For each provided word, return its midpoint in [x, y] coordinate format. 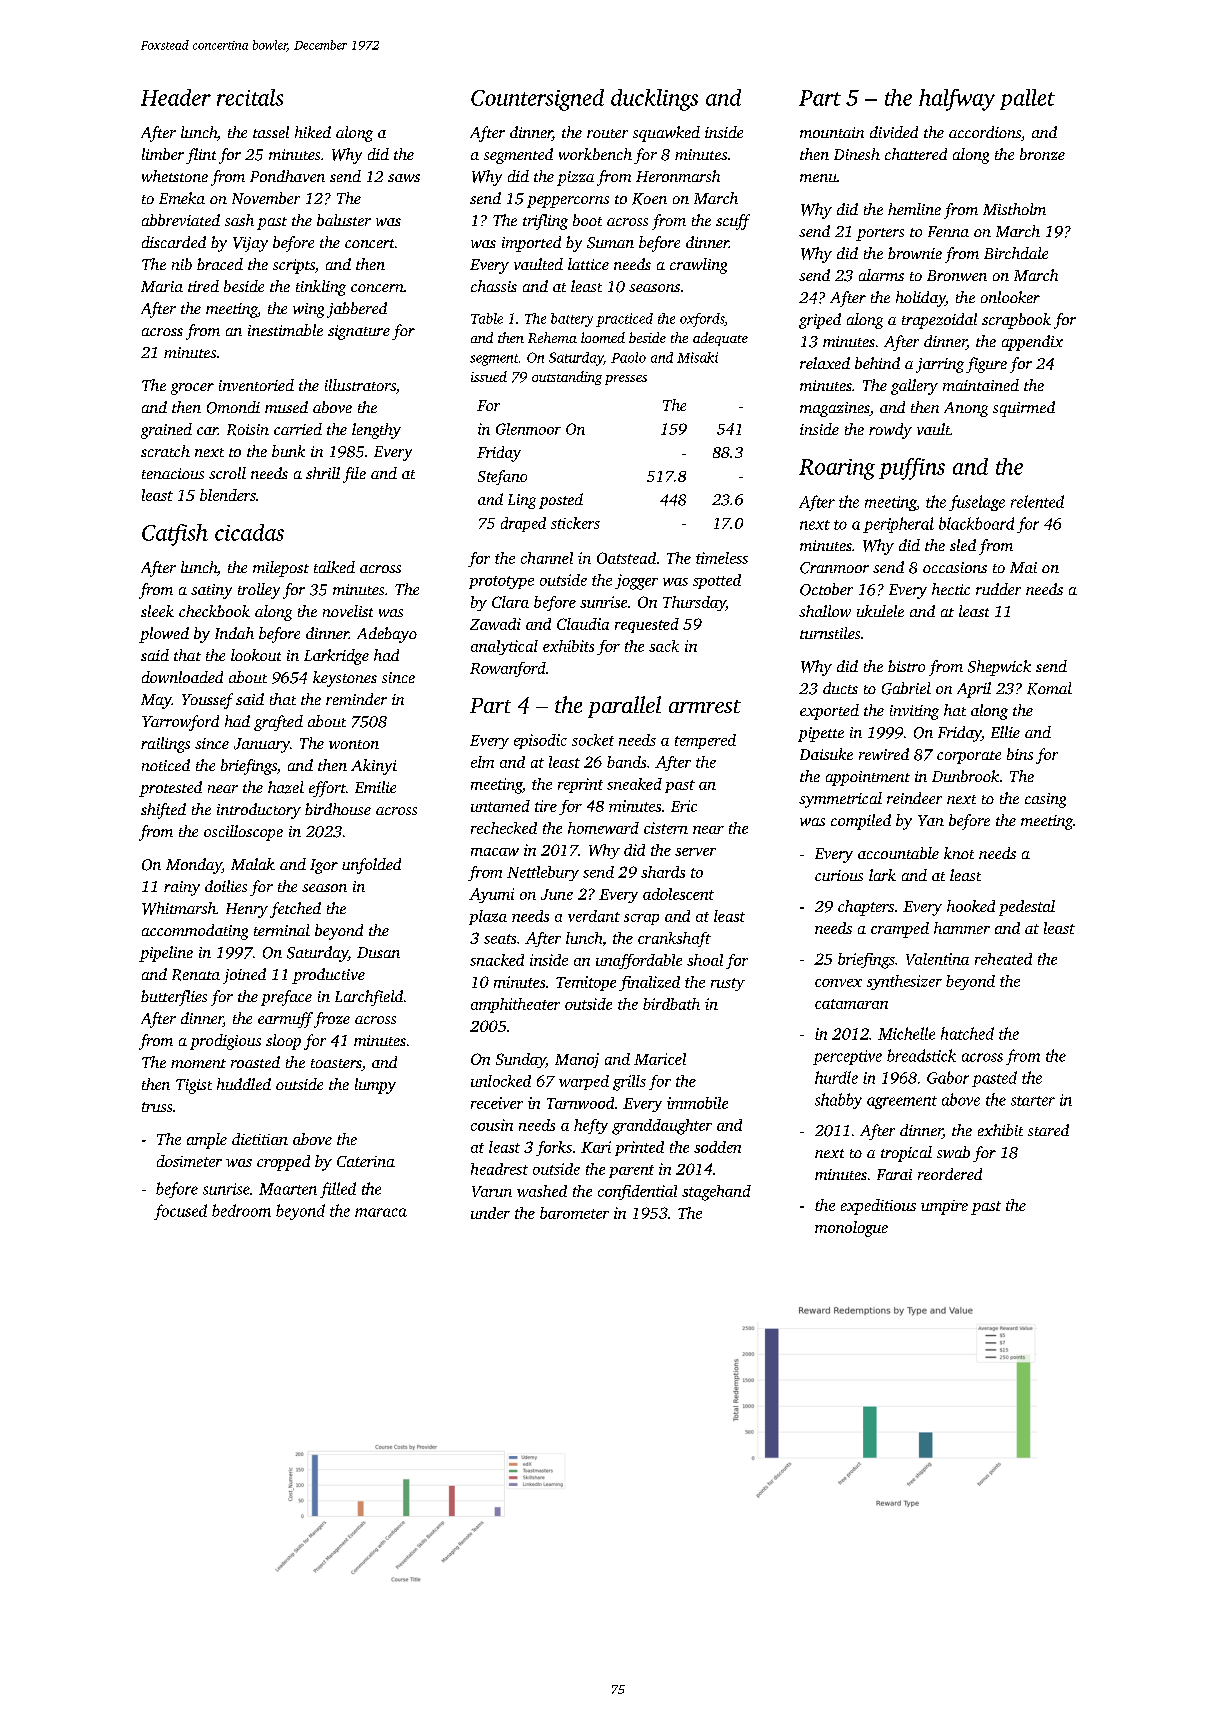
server [695, 852]
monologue [851, 1229]
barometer [574, 1213]
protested [170, 789]
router [607, 133]
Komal [1049, 688]
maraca [381, 1212]
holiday [920, 299]
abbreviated [181, 220]
